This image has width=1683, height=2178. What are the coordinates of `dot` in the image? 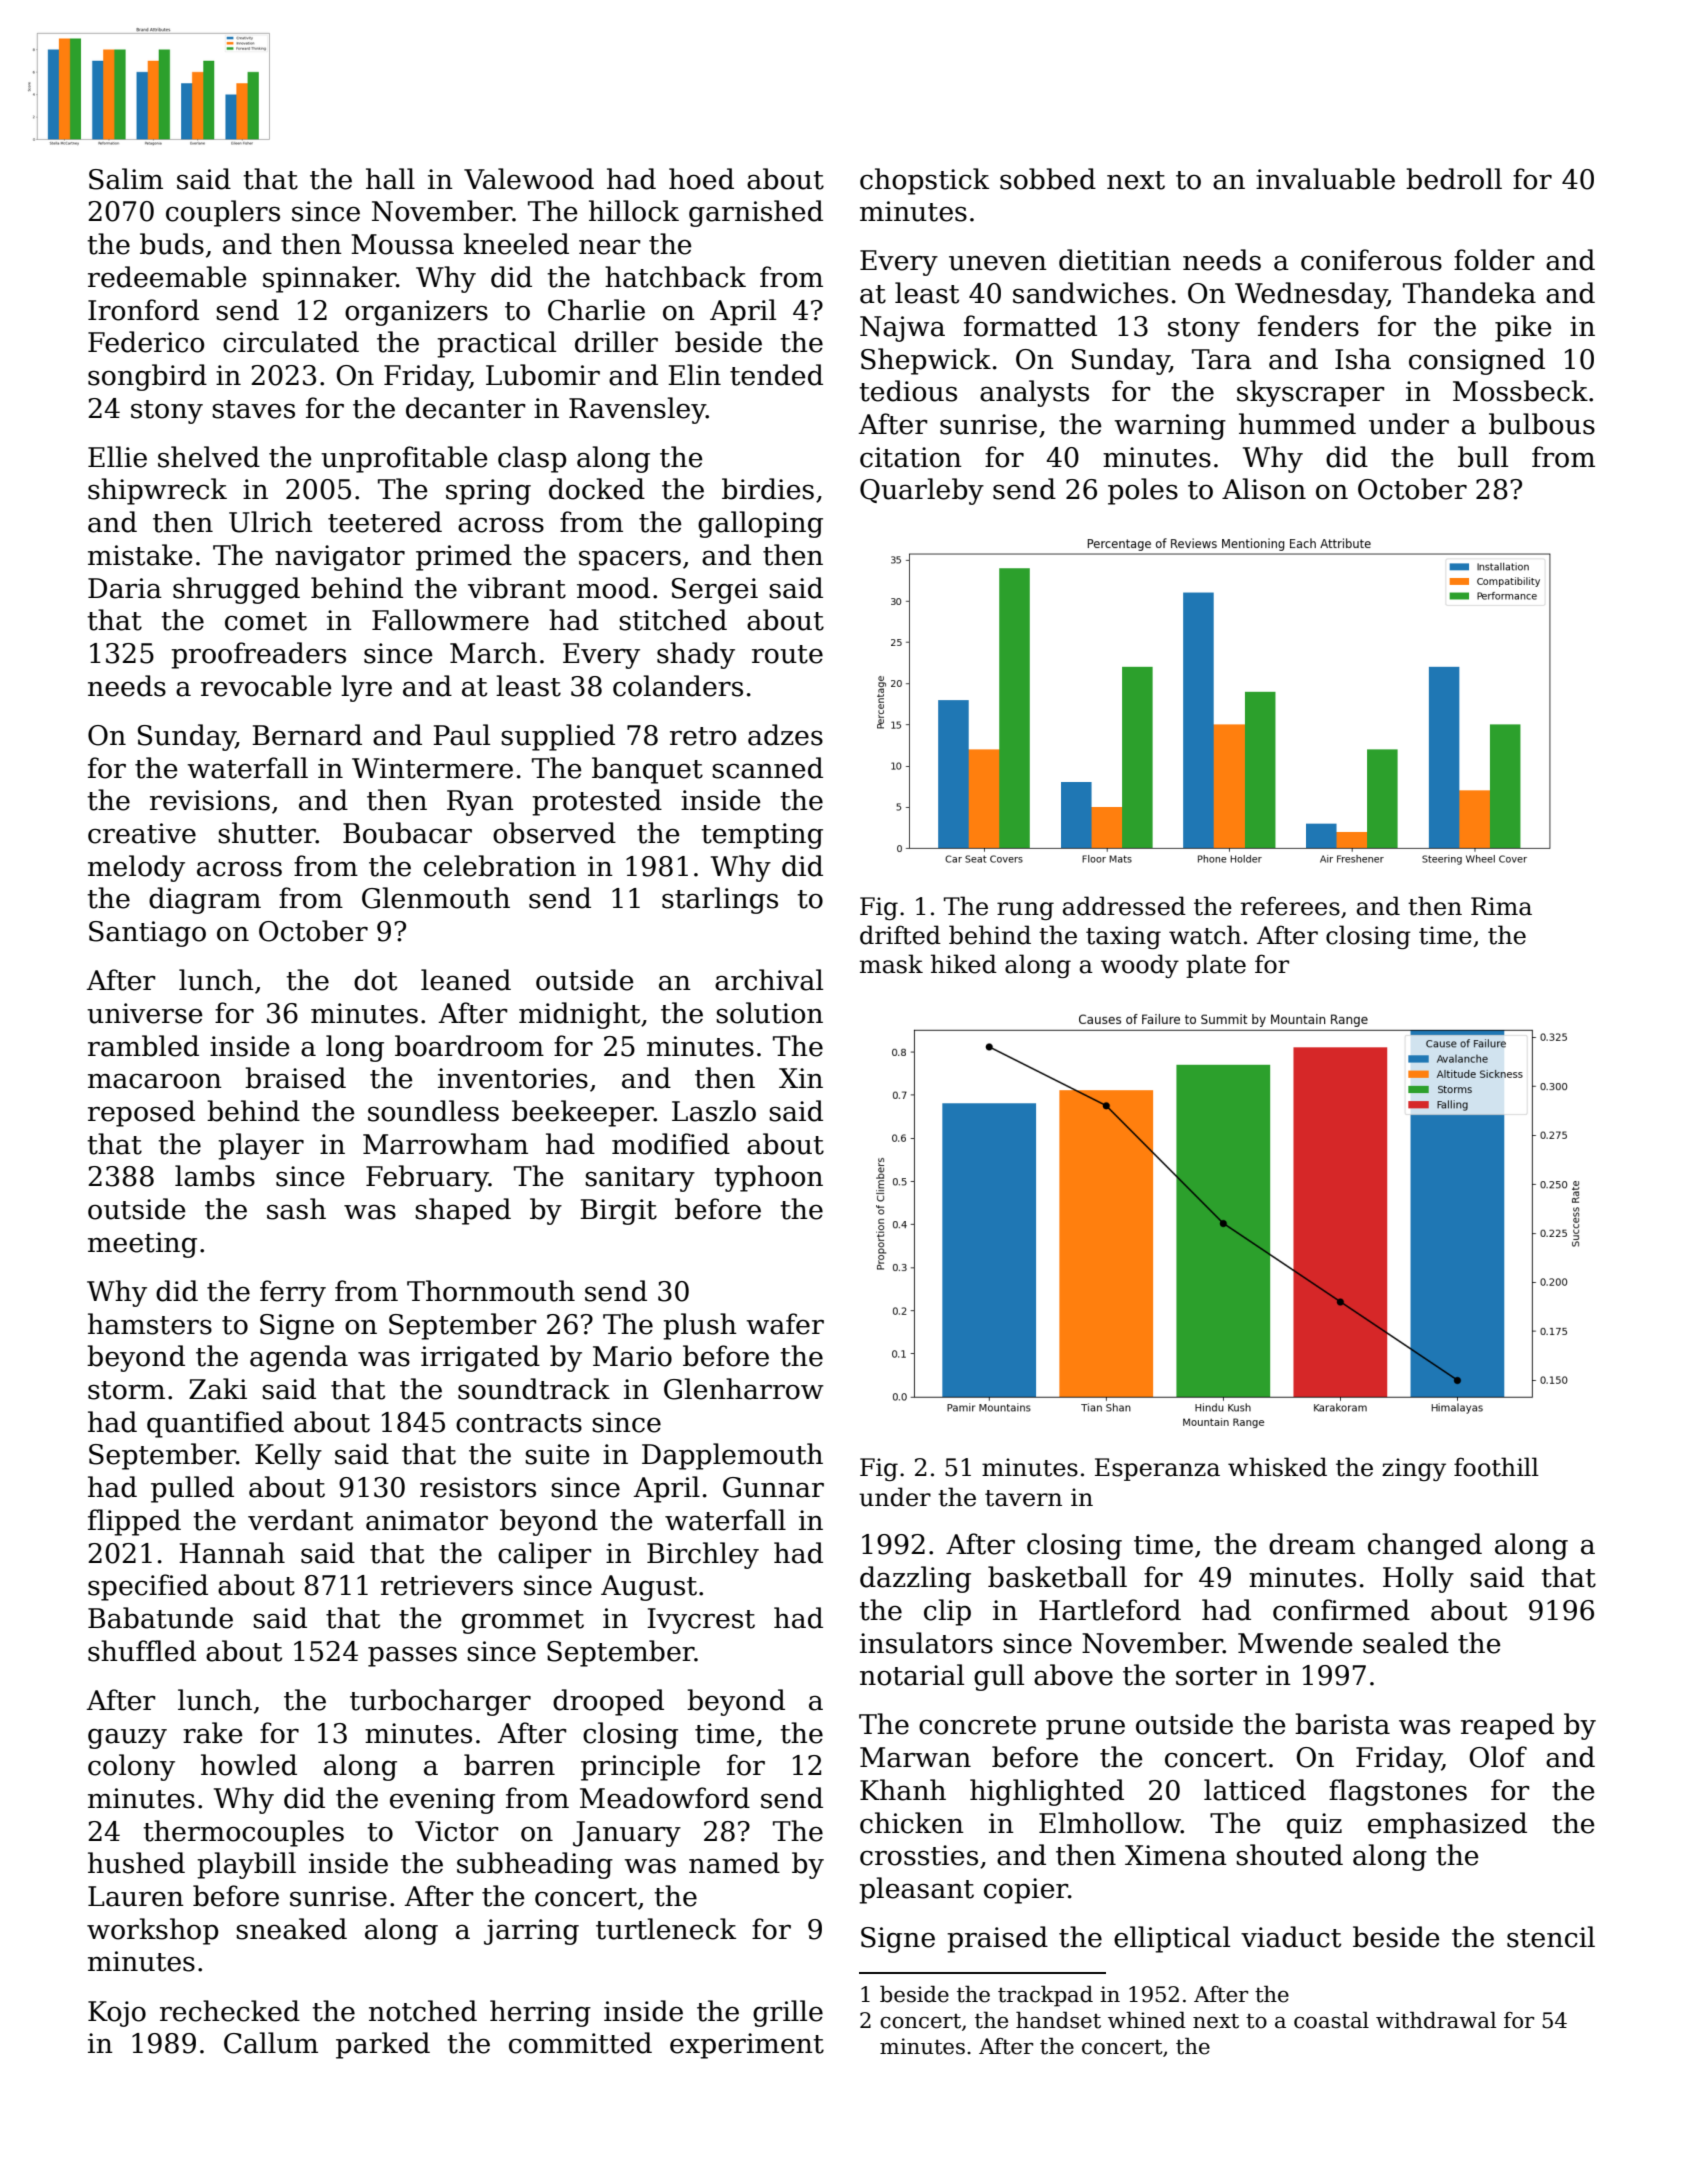 It's located at (375, 980).
